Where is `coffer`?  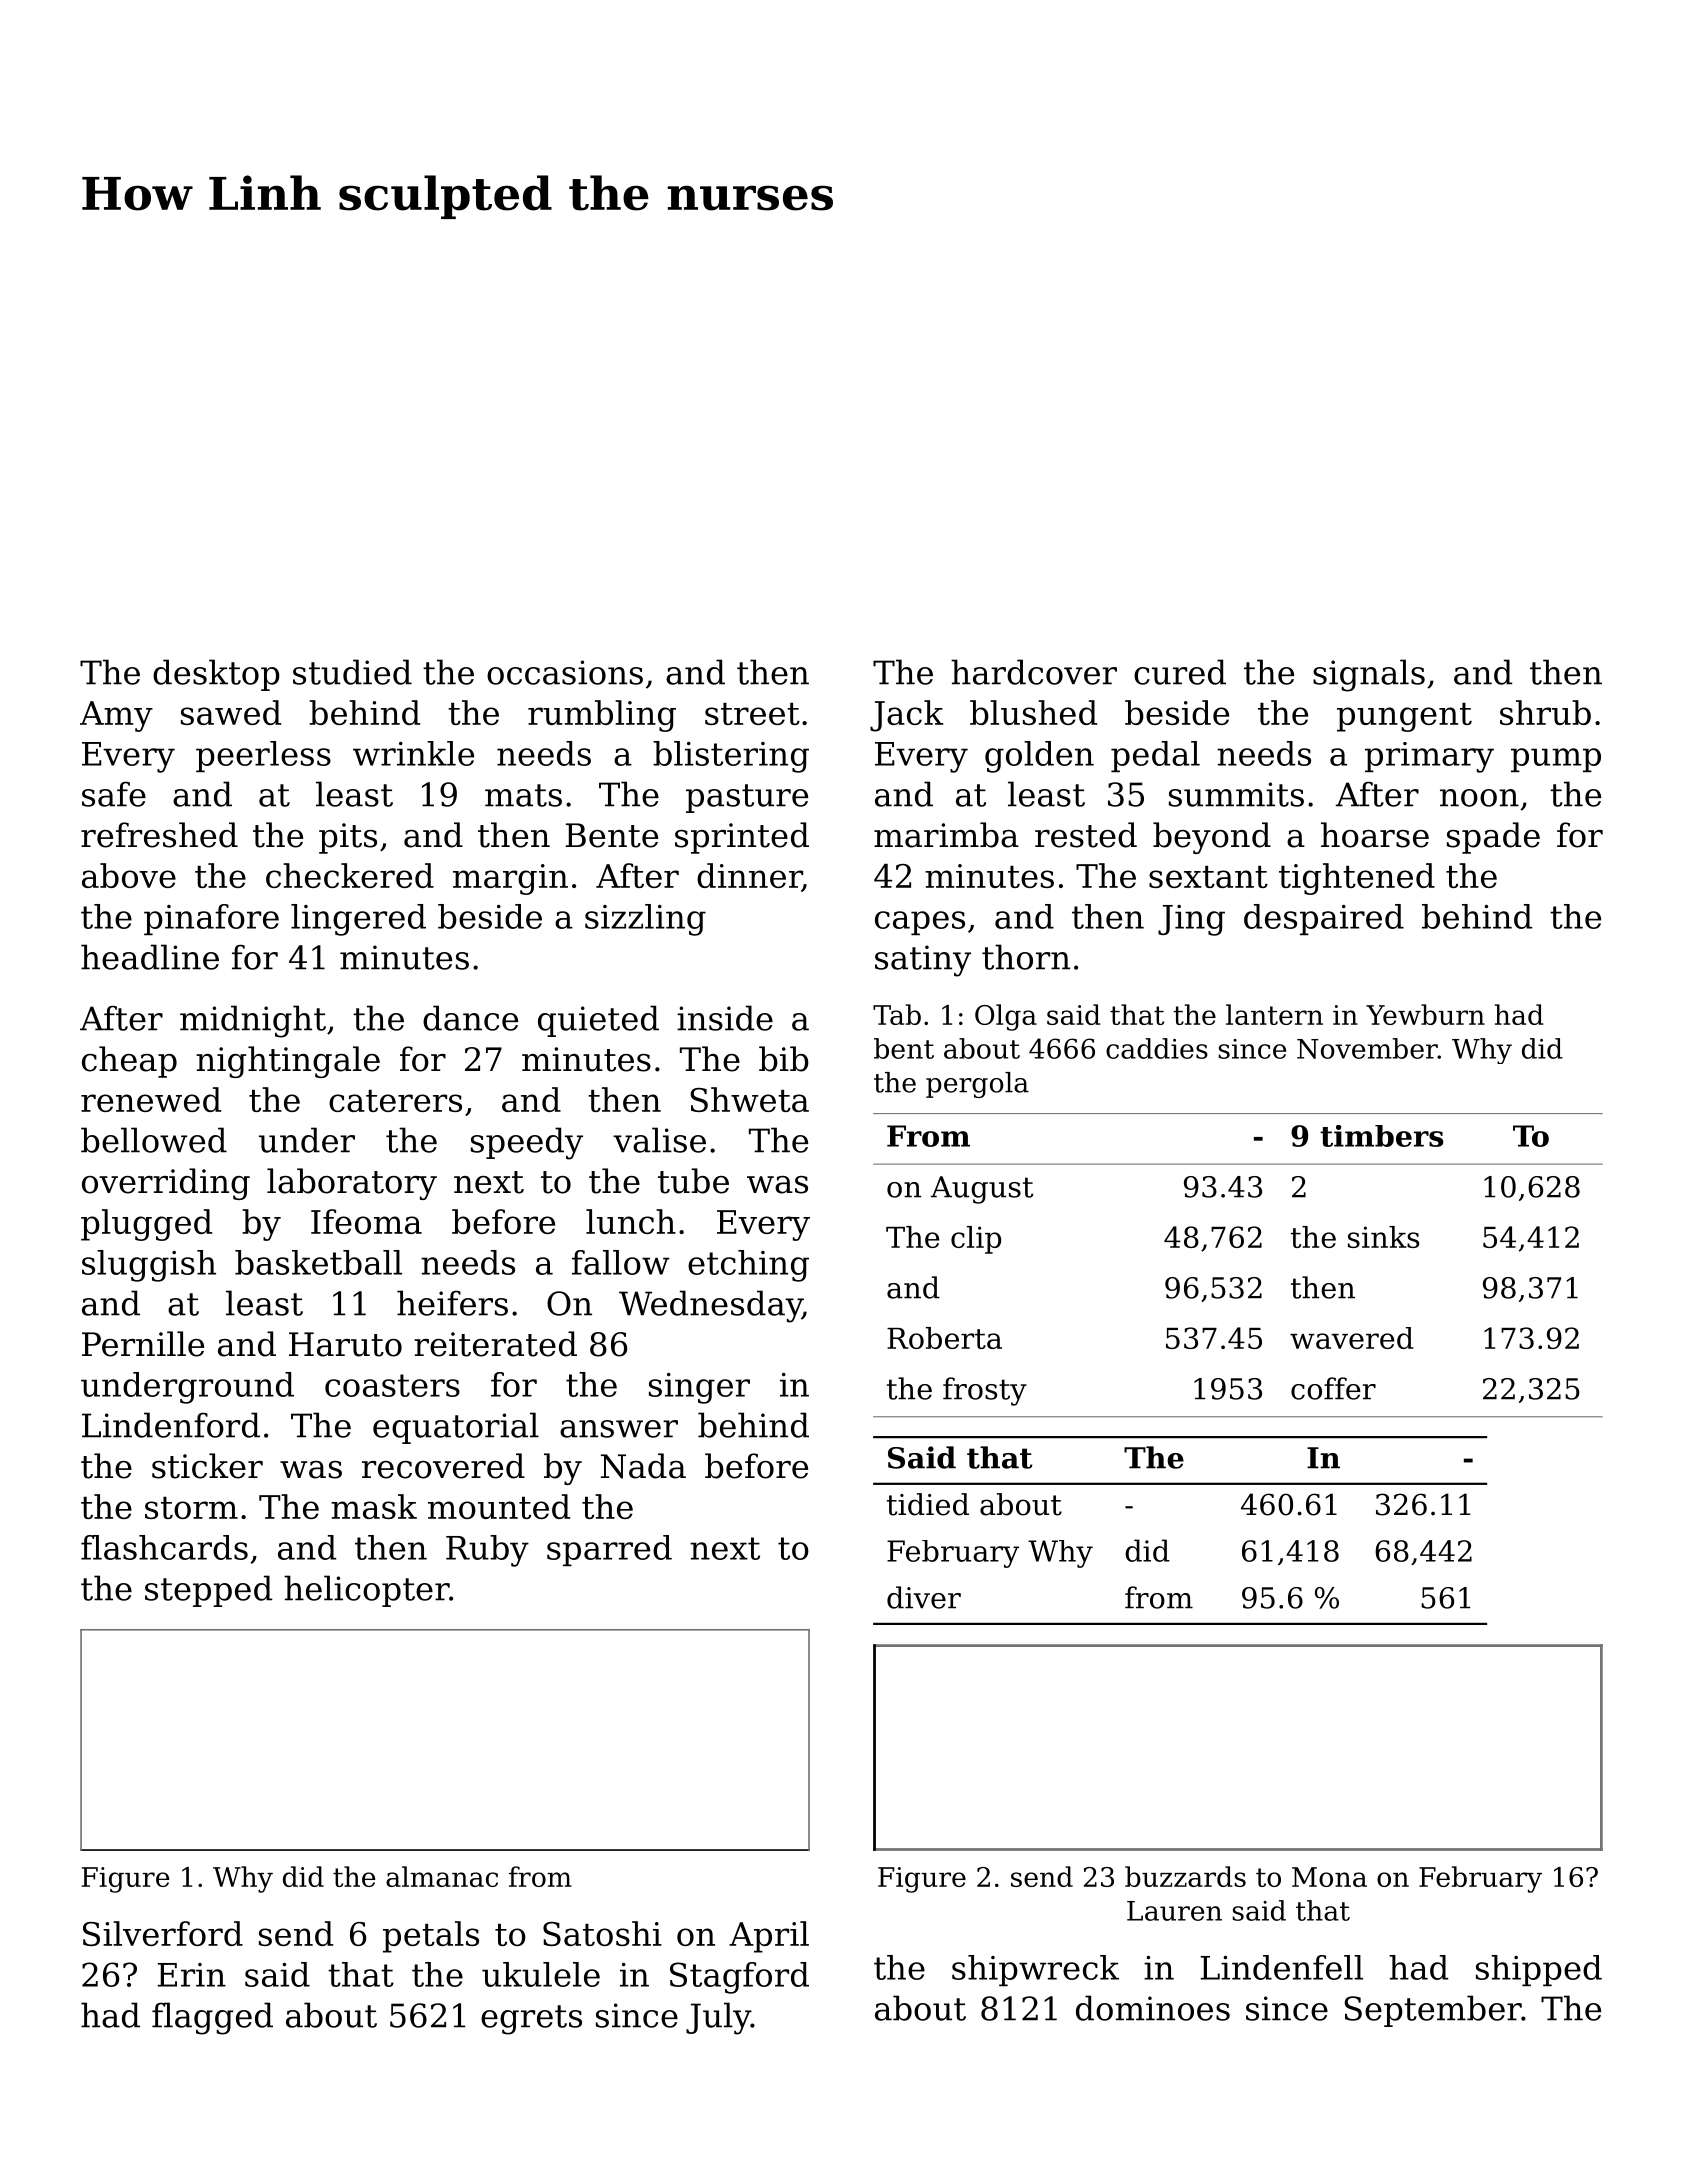
coffer is located at coordinates (1333, 1388).
